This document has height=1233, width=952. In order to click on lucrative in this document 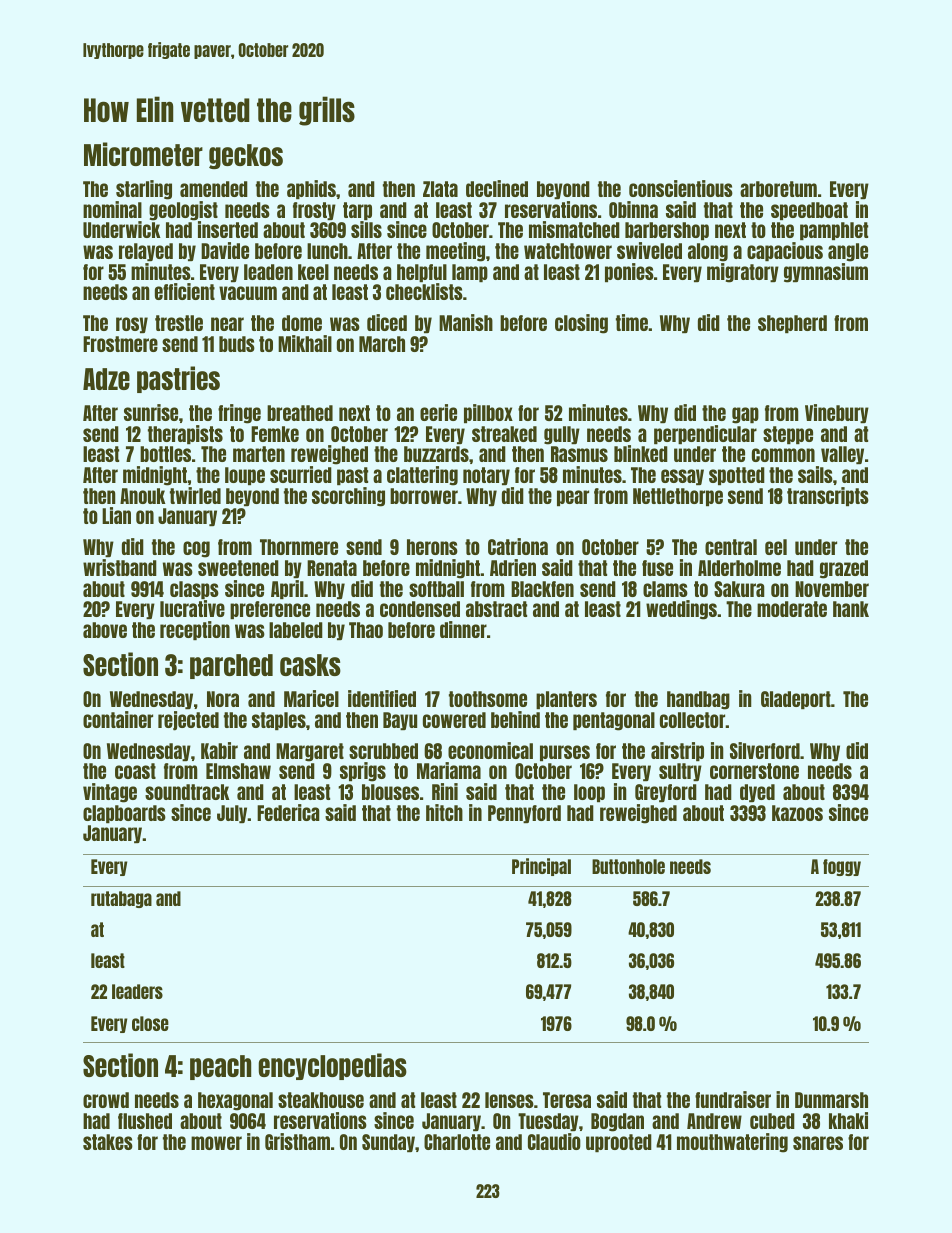, I will do `click(192, 608)`.
